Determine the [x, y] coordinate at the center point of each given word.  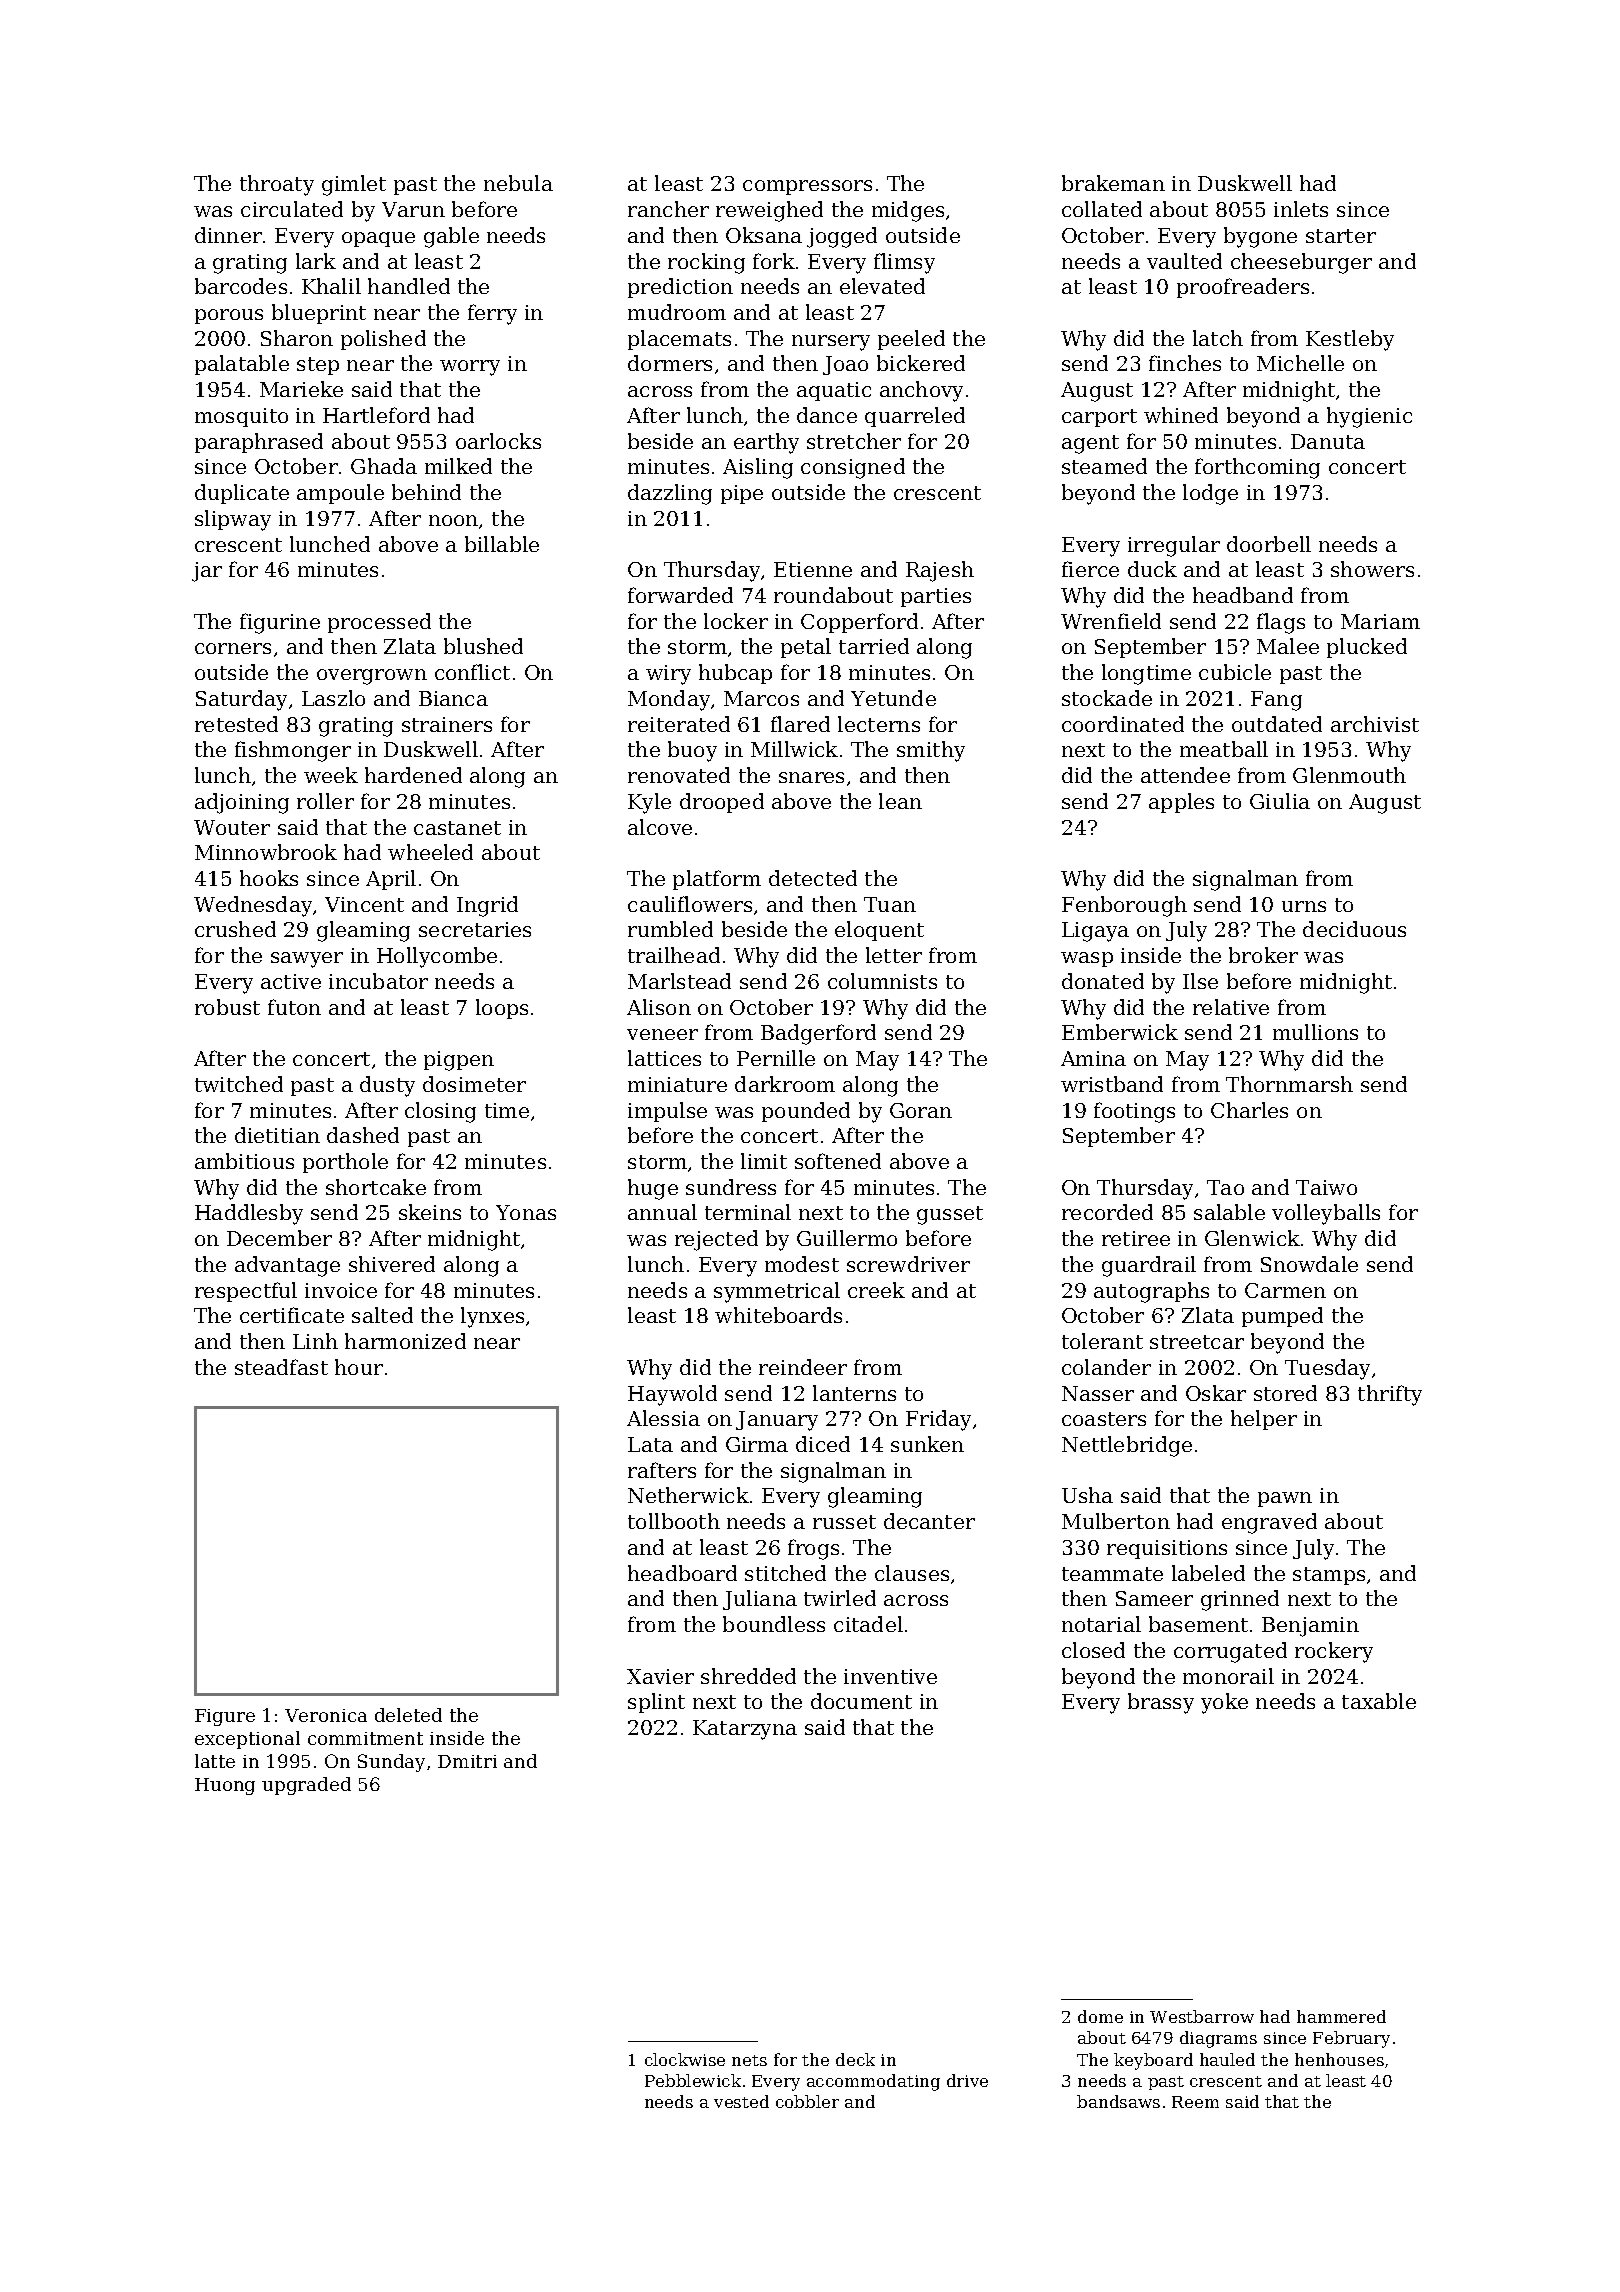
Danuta [1328, 441]
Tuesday [1327, 1369]
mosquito [241, 417]
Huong [225, 1786]
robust [227, 1007]
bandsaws [1118, 2101]
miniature [677, 1084]
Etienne [813, 569]
